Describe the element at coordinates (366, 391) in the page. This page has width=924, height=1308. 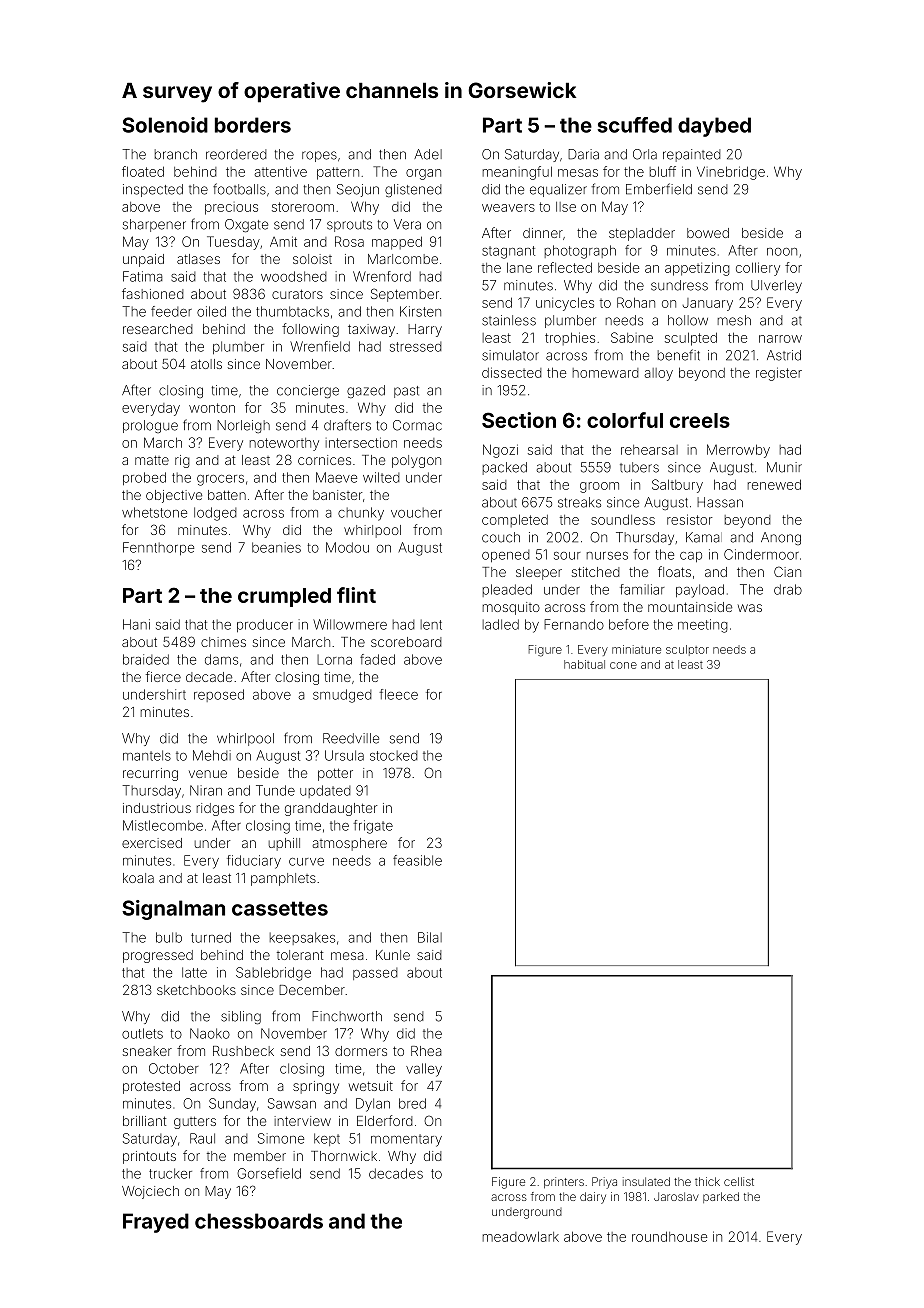
I see `gazed` at that location.
